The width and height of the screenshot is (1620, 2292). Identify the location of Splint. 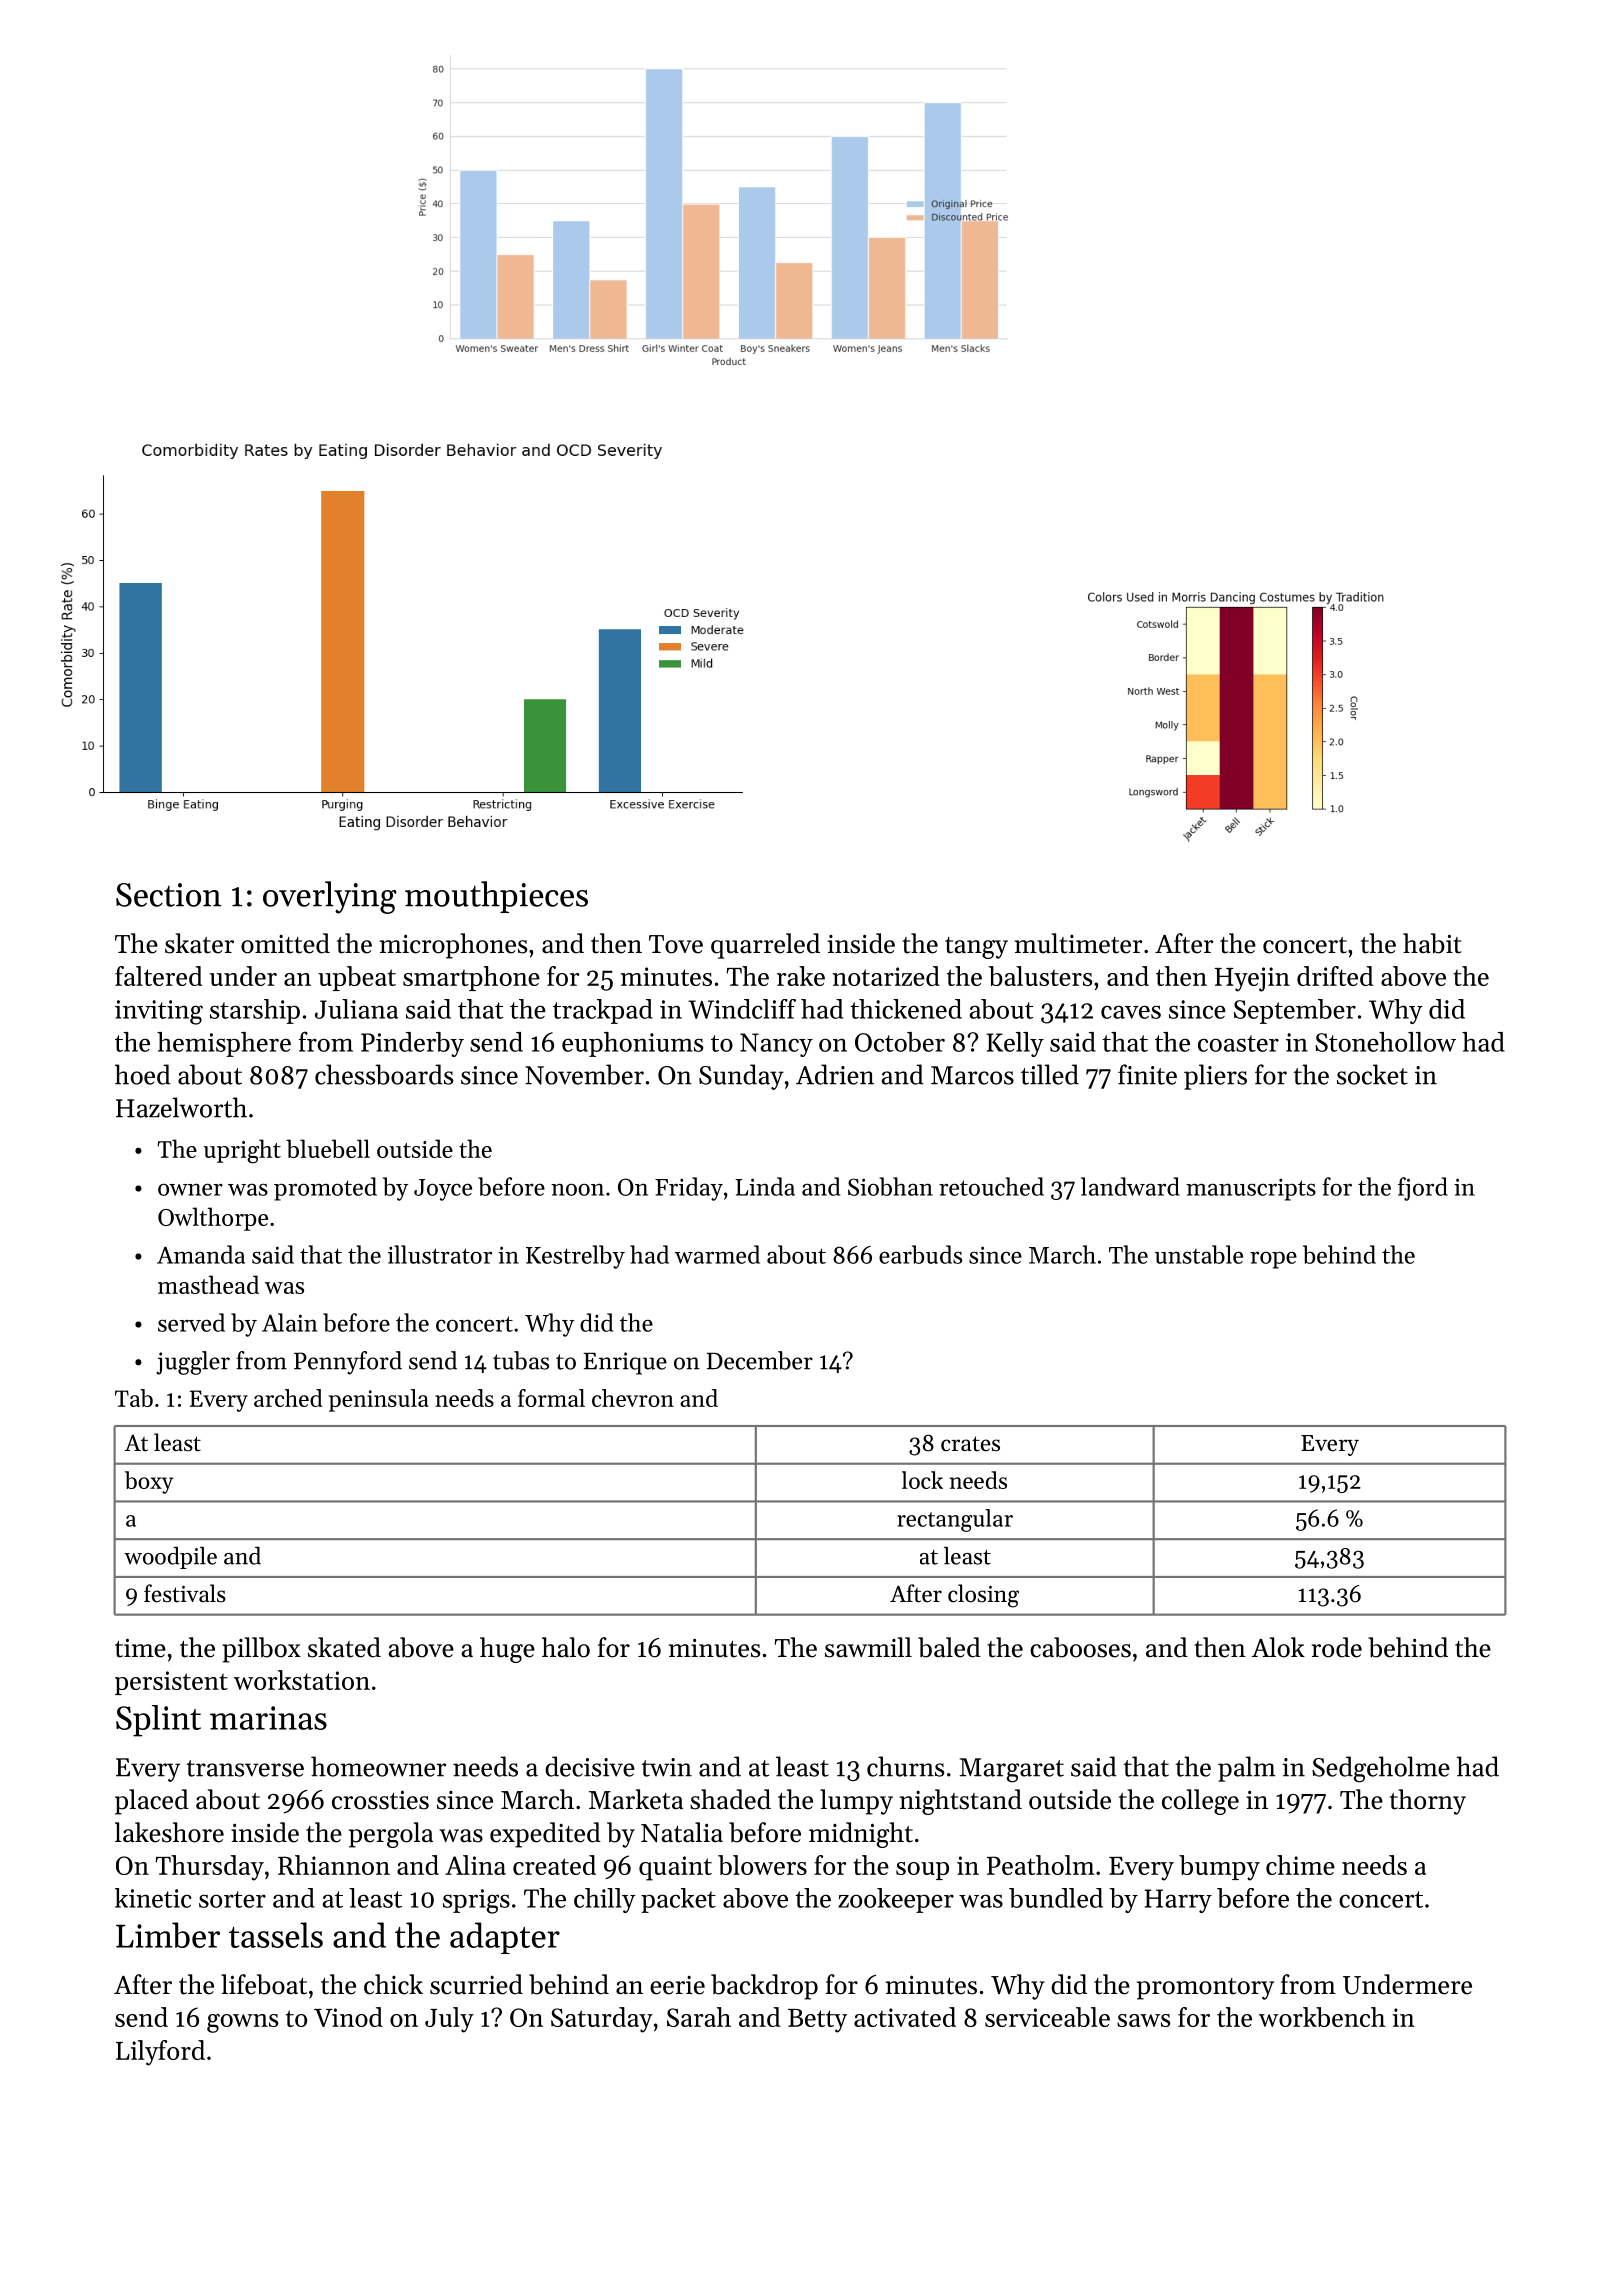
(158, 1721).
